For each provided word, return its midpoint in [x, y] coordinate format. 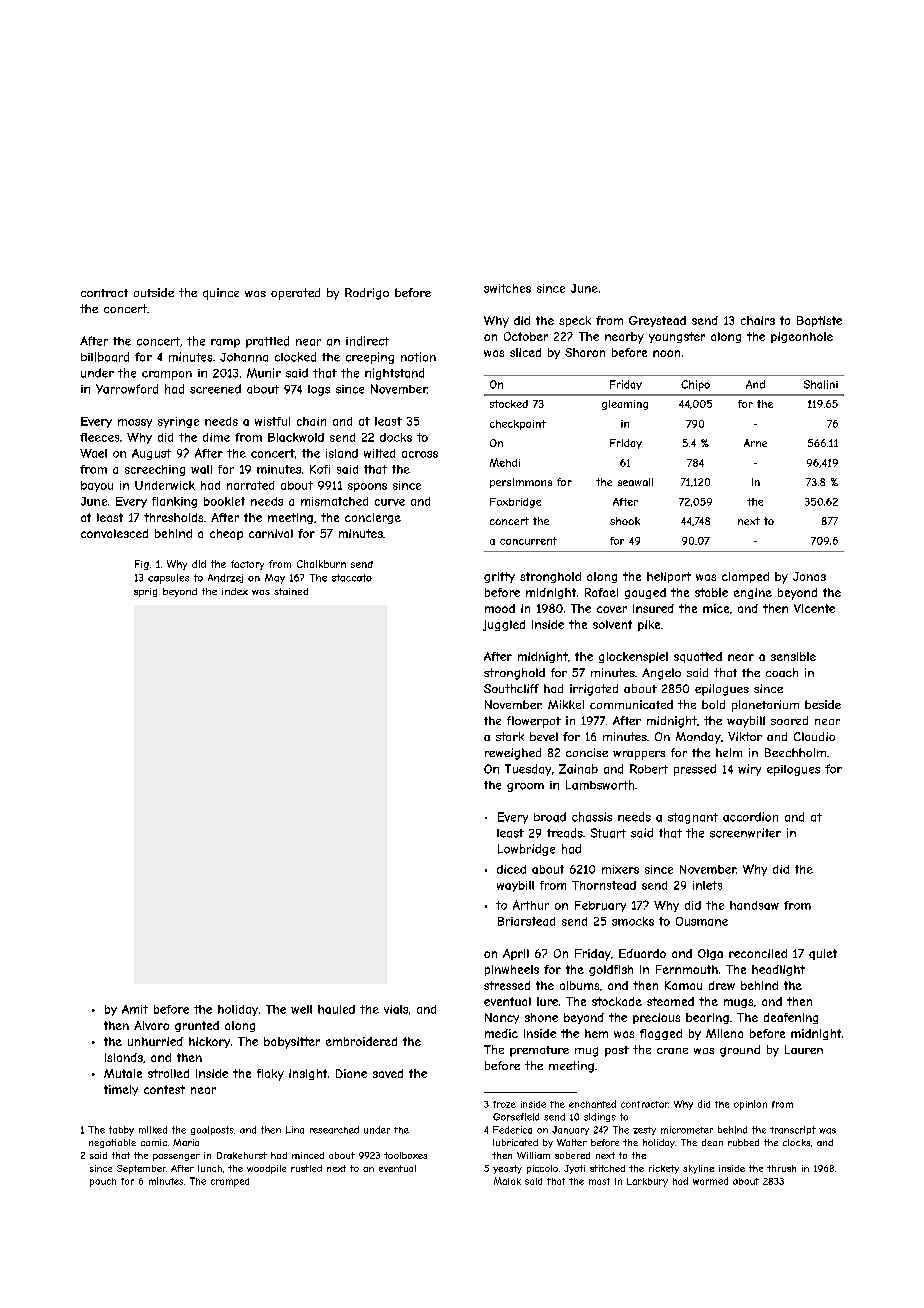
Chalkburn [321, 564]
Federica [512, 1130]
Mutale [123, 1073]
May [275, 579]
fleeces [99, 437]
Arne [755, 443]
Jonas [809, 576]
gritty [499, 577]
